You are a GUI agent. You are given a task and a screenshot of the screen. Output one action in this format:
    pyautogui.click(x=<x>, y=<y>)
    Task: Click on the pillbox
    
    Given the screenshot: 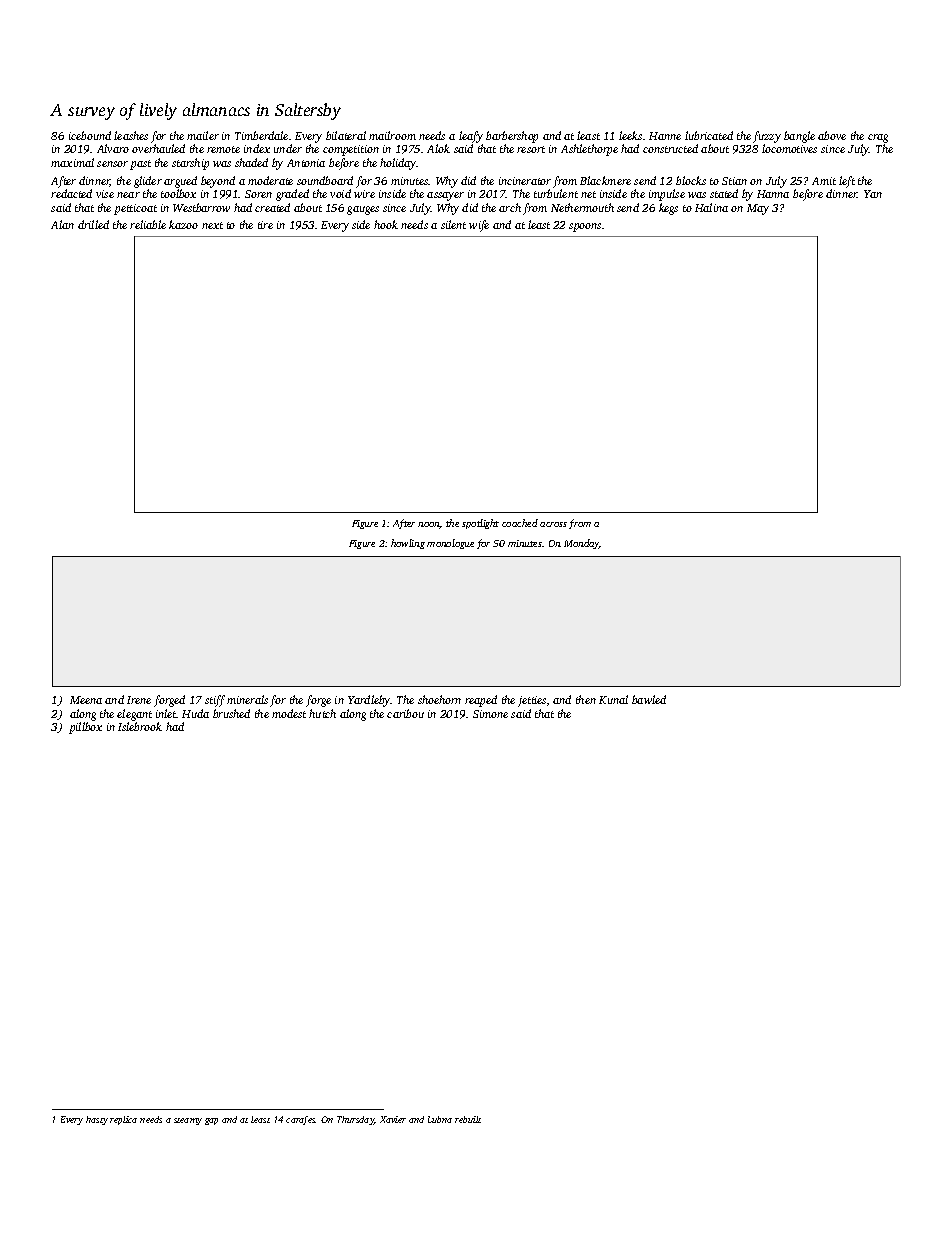 What is the action you would take?
    pyautogui.click(x=85, y=728)
